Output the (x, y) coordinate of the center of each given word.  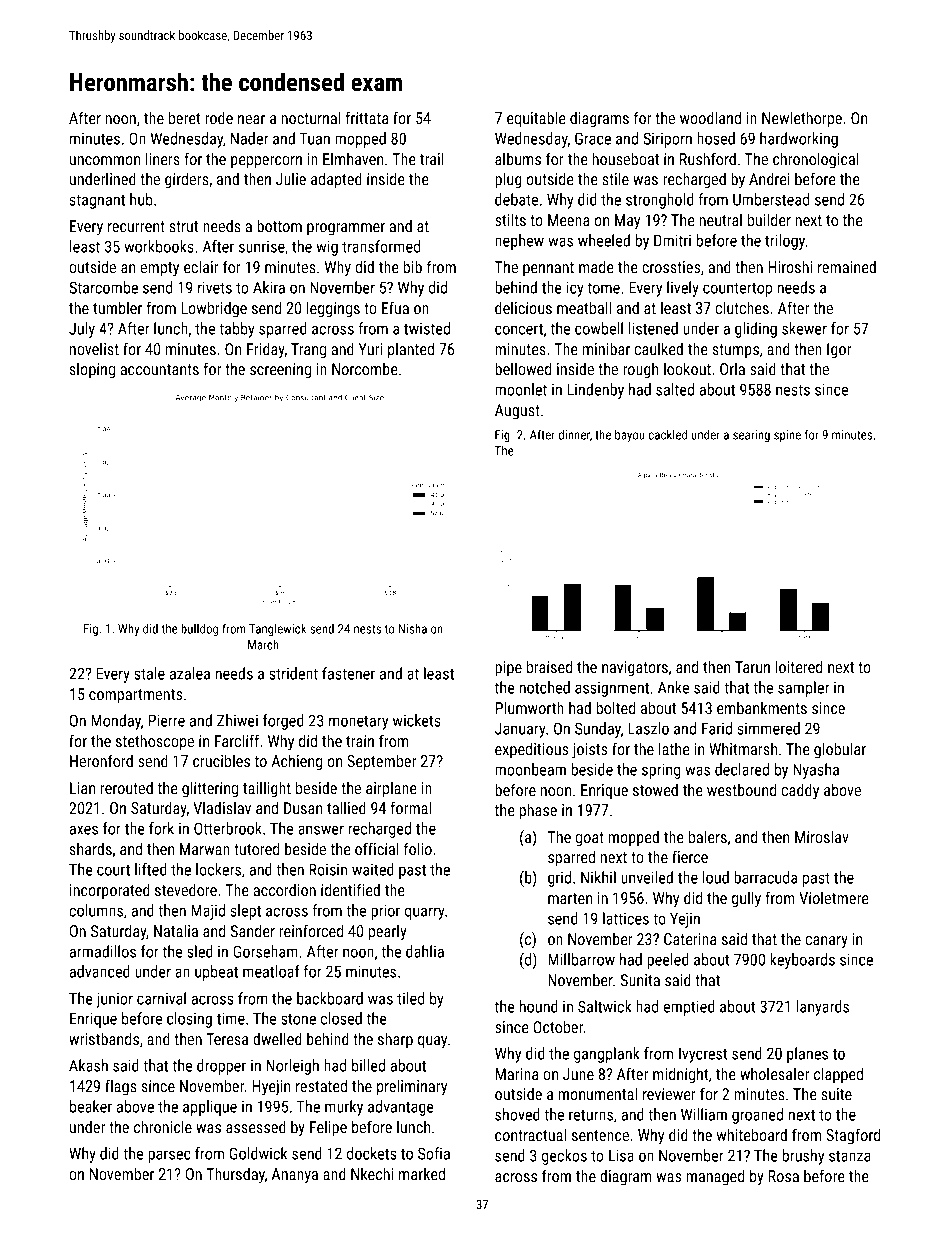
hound (538, 1006)
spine (787, 436)
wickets (417, 720)
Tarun (752, 667)
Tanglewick (277, 629)
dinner (574, 435)
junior (114, 1000)
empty (160, 269)
